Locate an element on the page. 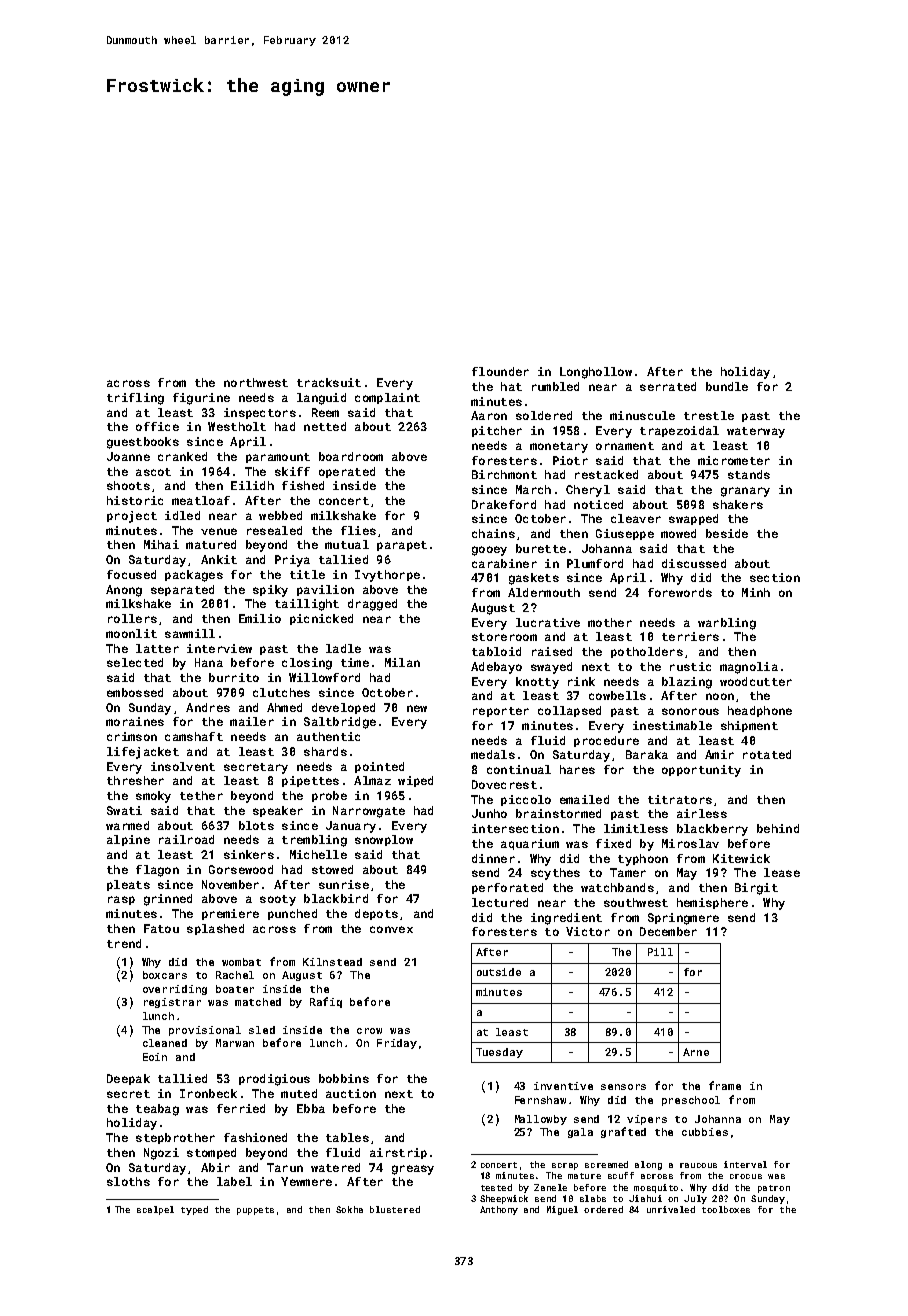 The image size is (908, 1316). Friday is located at coordinates (397, 1044).
